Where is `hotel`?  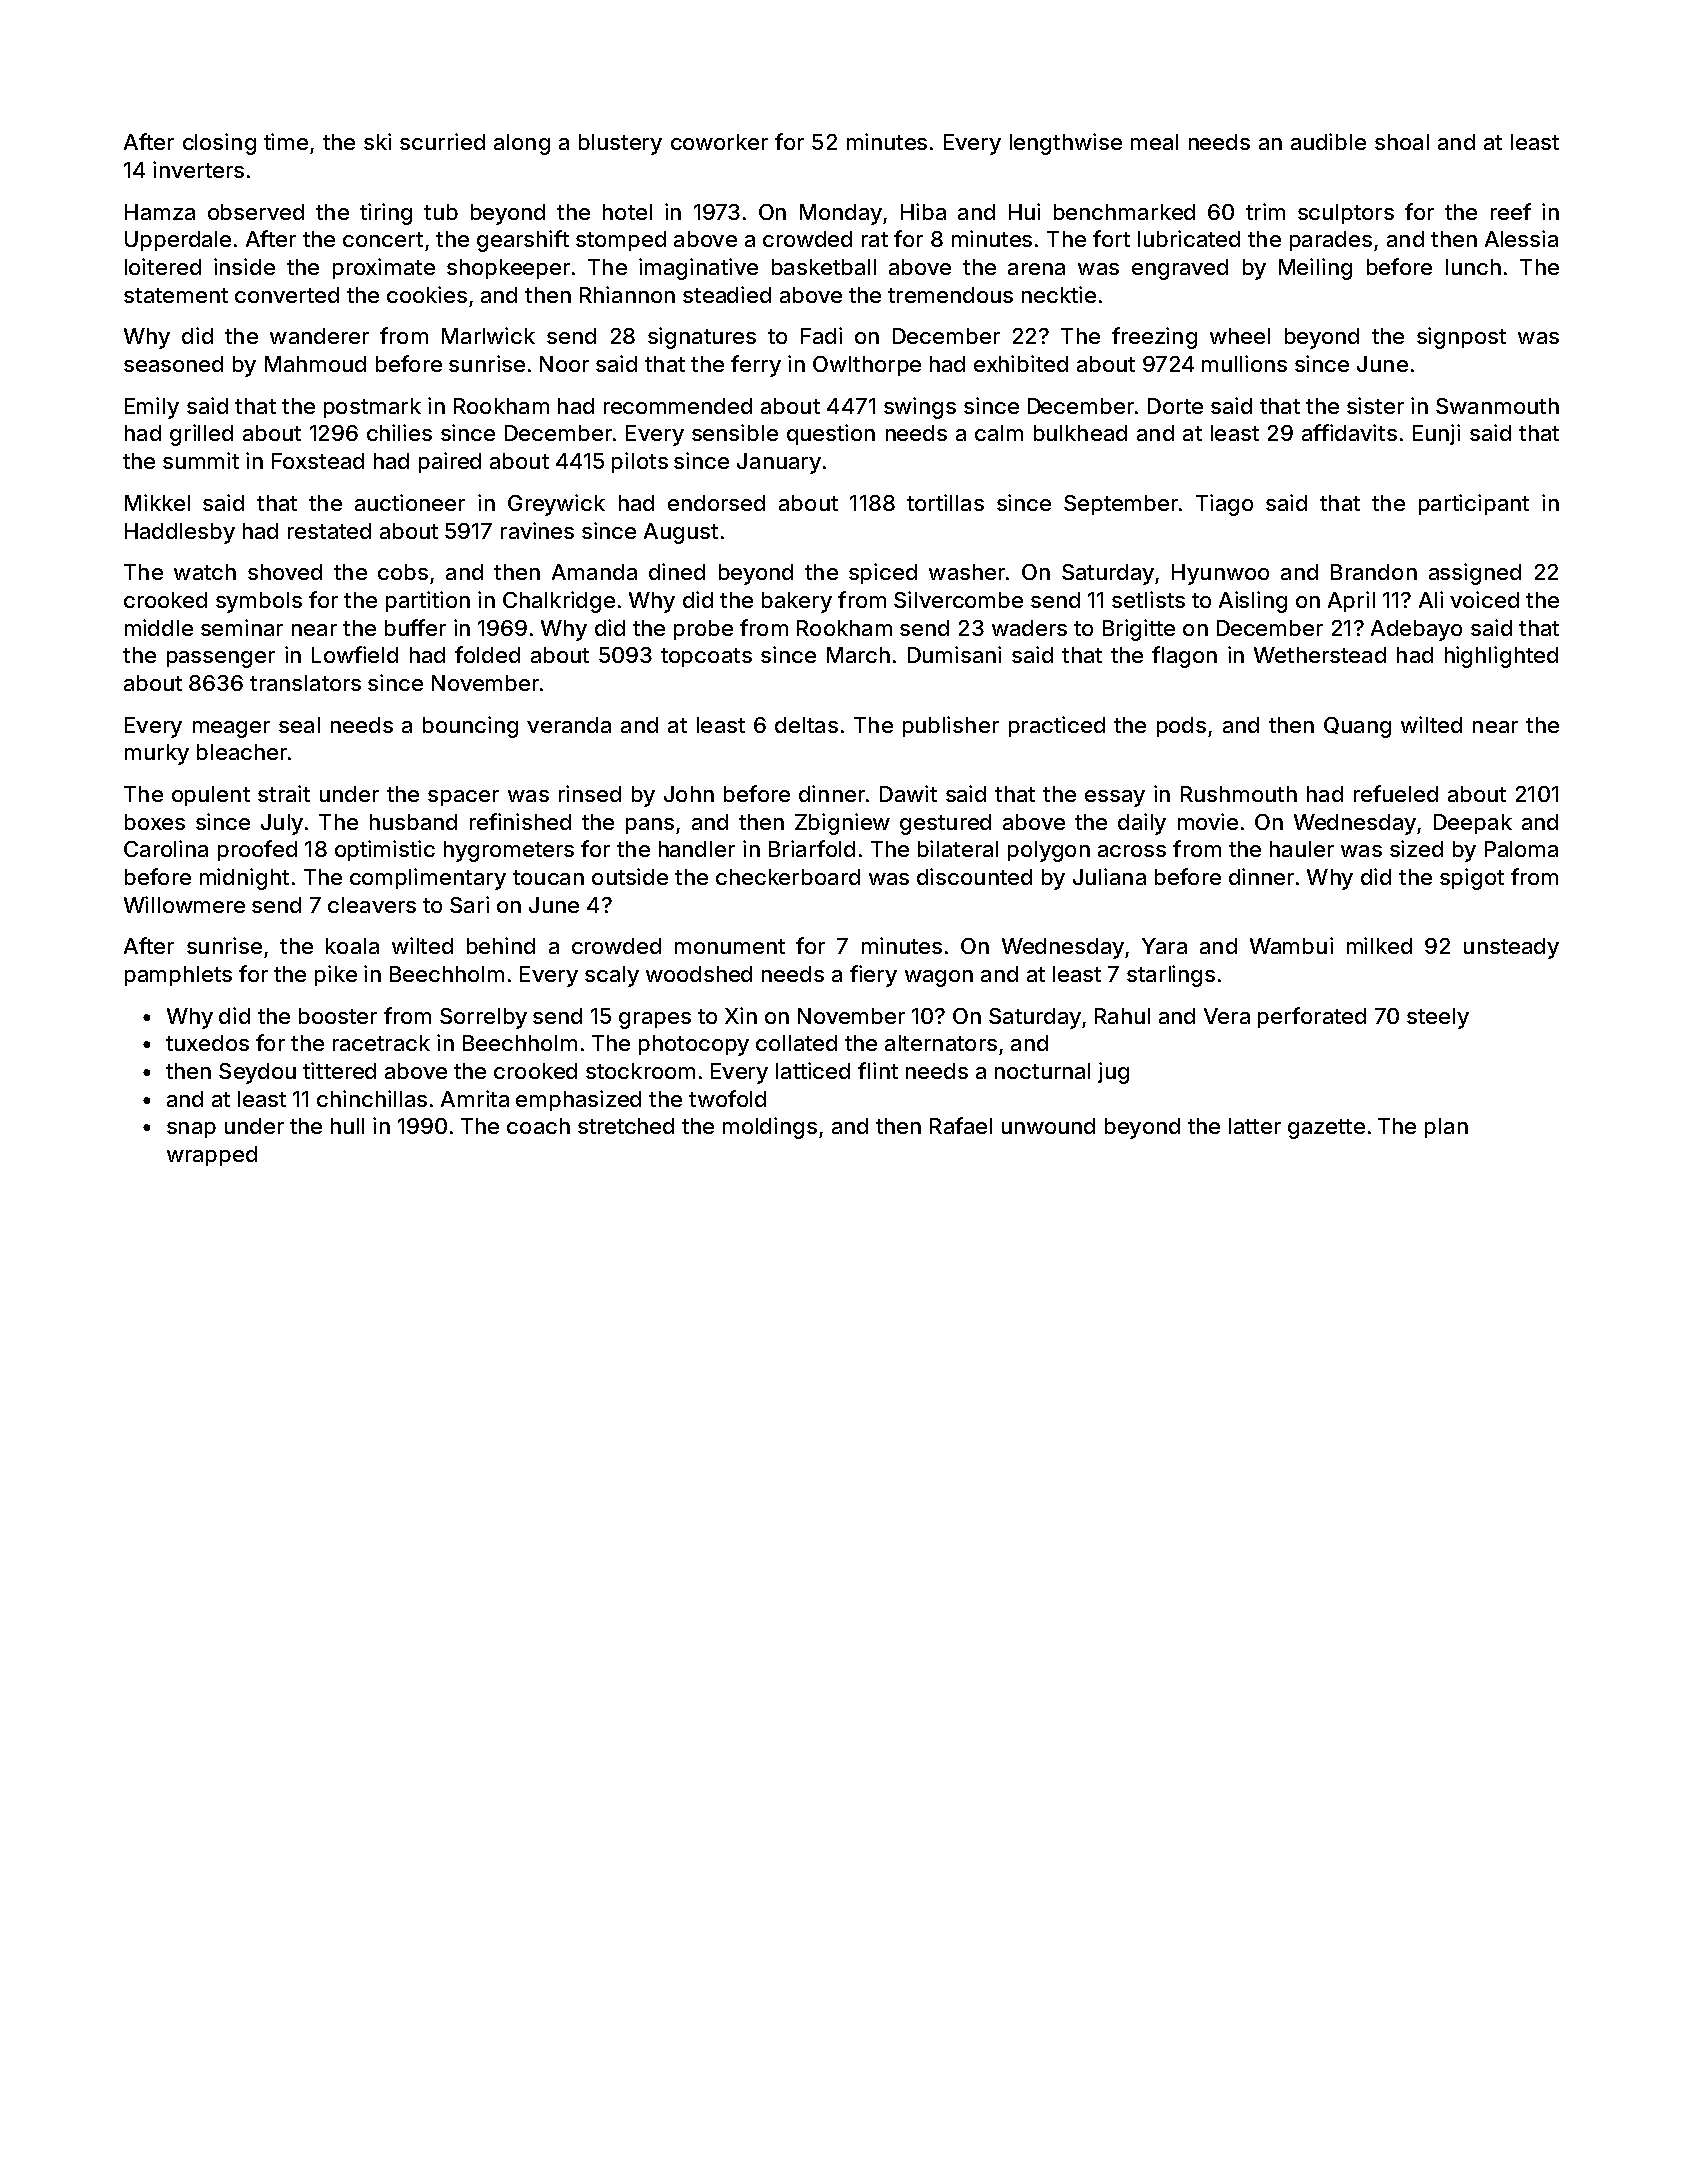 hotel is located at coordinates (627, 212).
